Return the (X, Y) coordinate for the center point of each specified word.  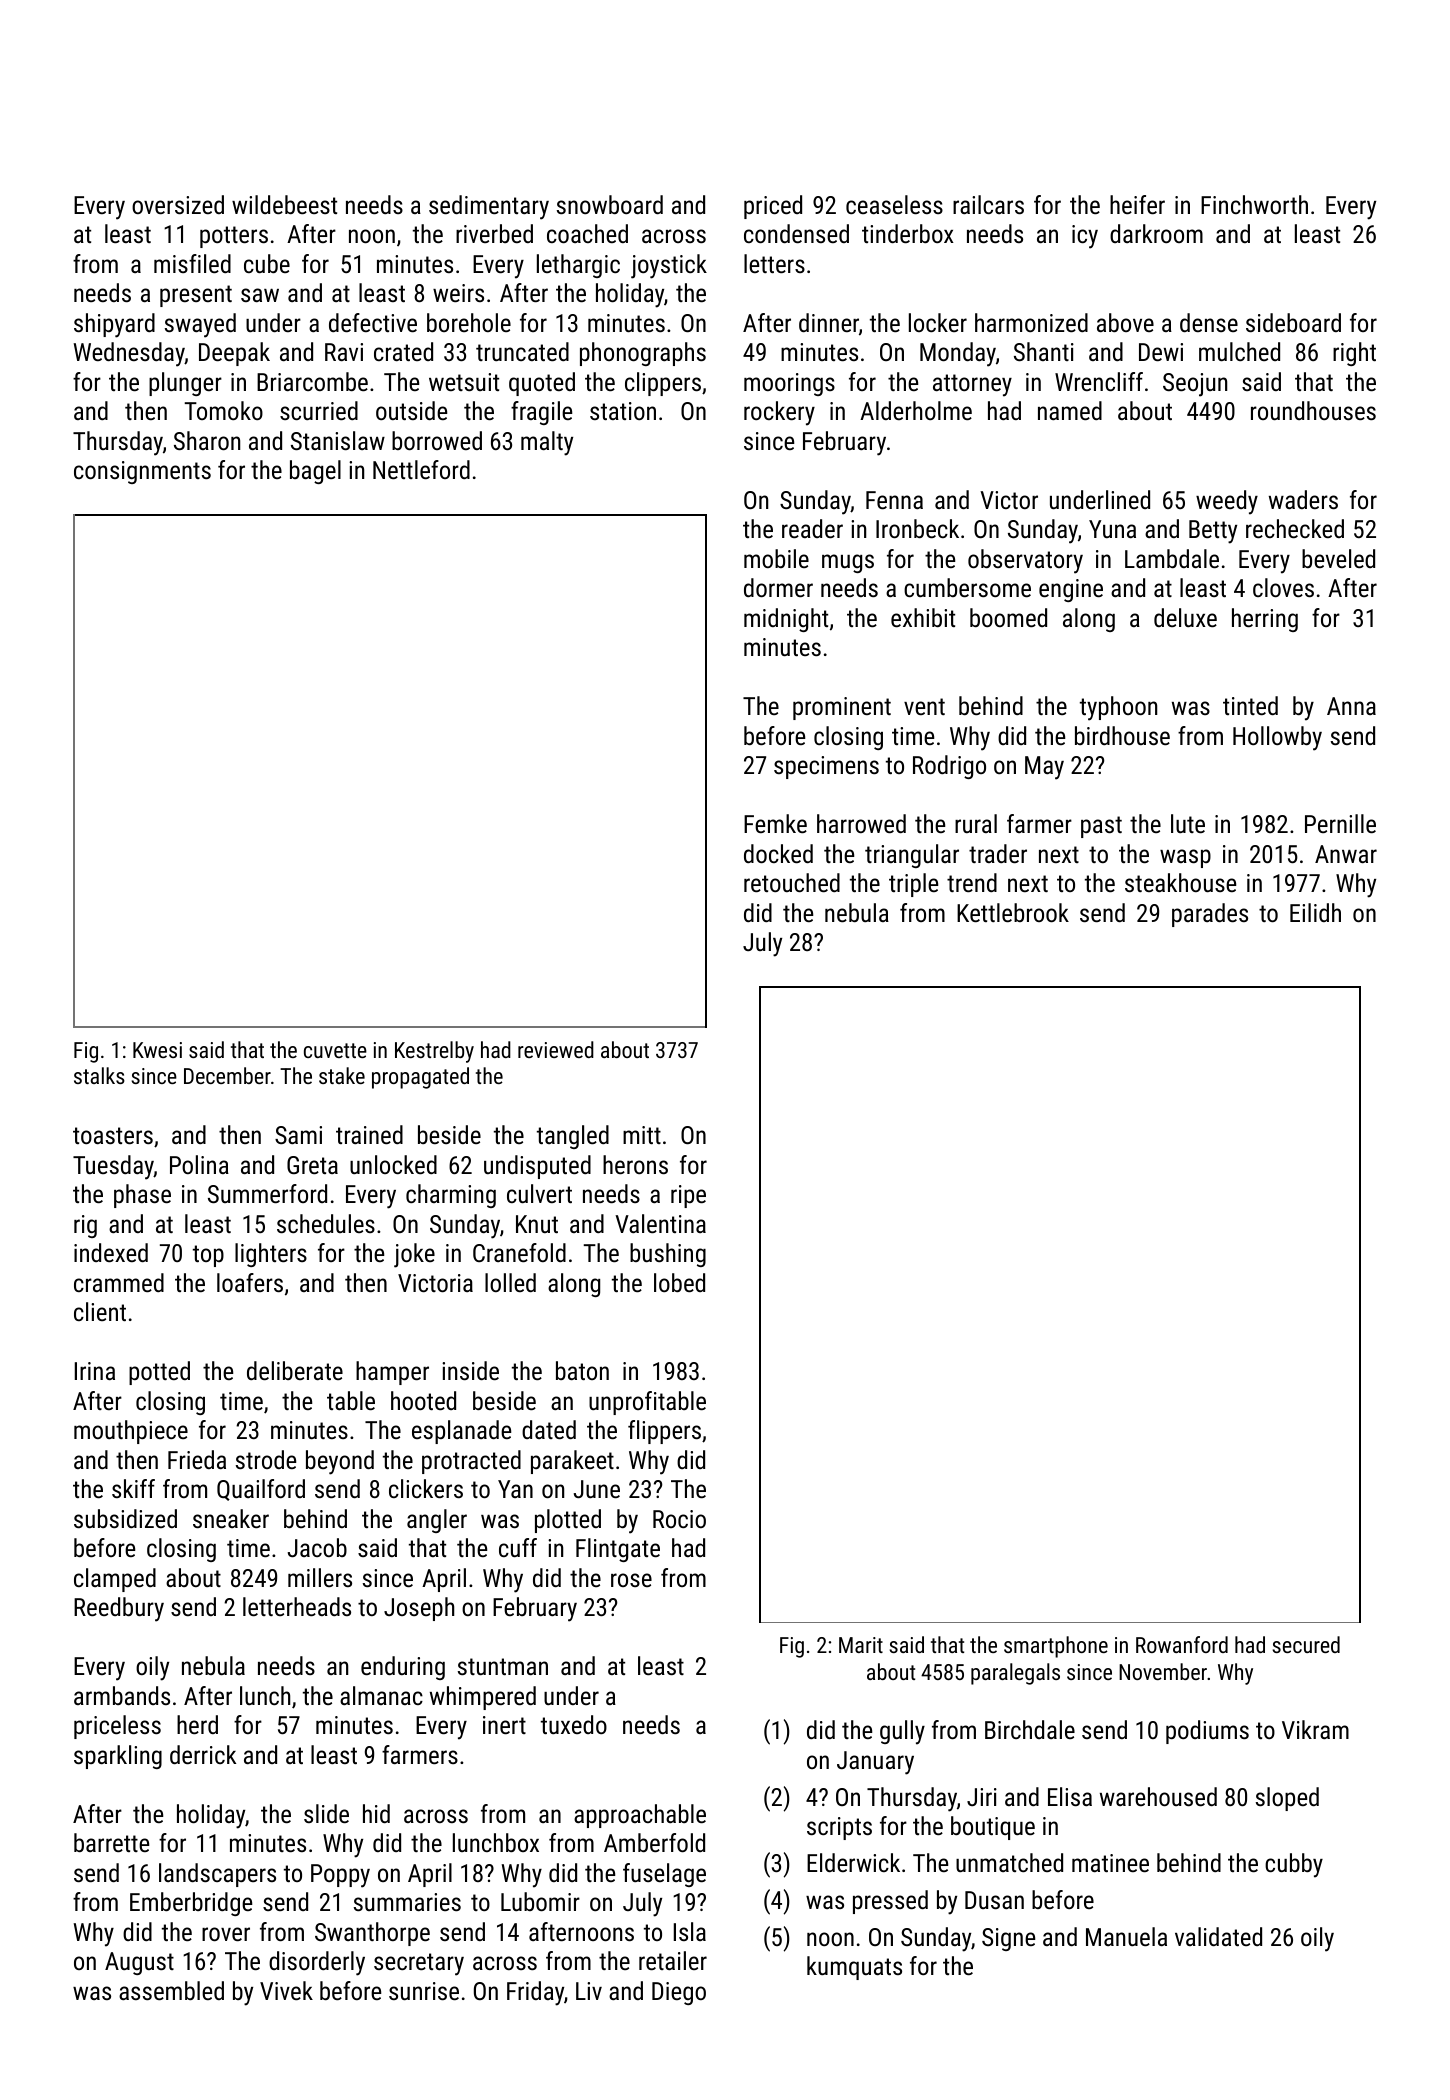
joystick (669, 266)
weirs (458, 293)
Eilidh (1315, 912)
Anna (1351, 706)
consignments (142, 472)
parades (1210, 915)
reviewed (556, 1049)
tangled (573, 1137)
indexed (111, 1252)
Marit (861, 1645)
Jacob (317, 1547)
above (1125, 322)
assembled (171, 1990)
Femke (775, 823)
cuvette (335, 1050)
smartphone (1056, 1647)
